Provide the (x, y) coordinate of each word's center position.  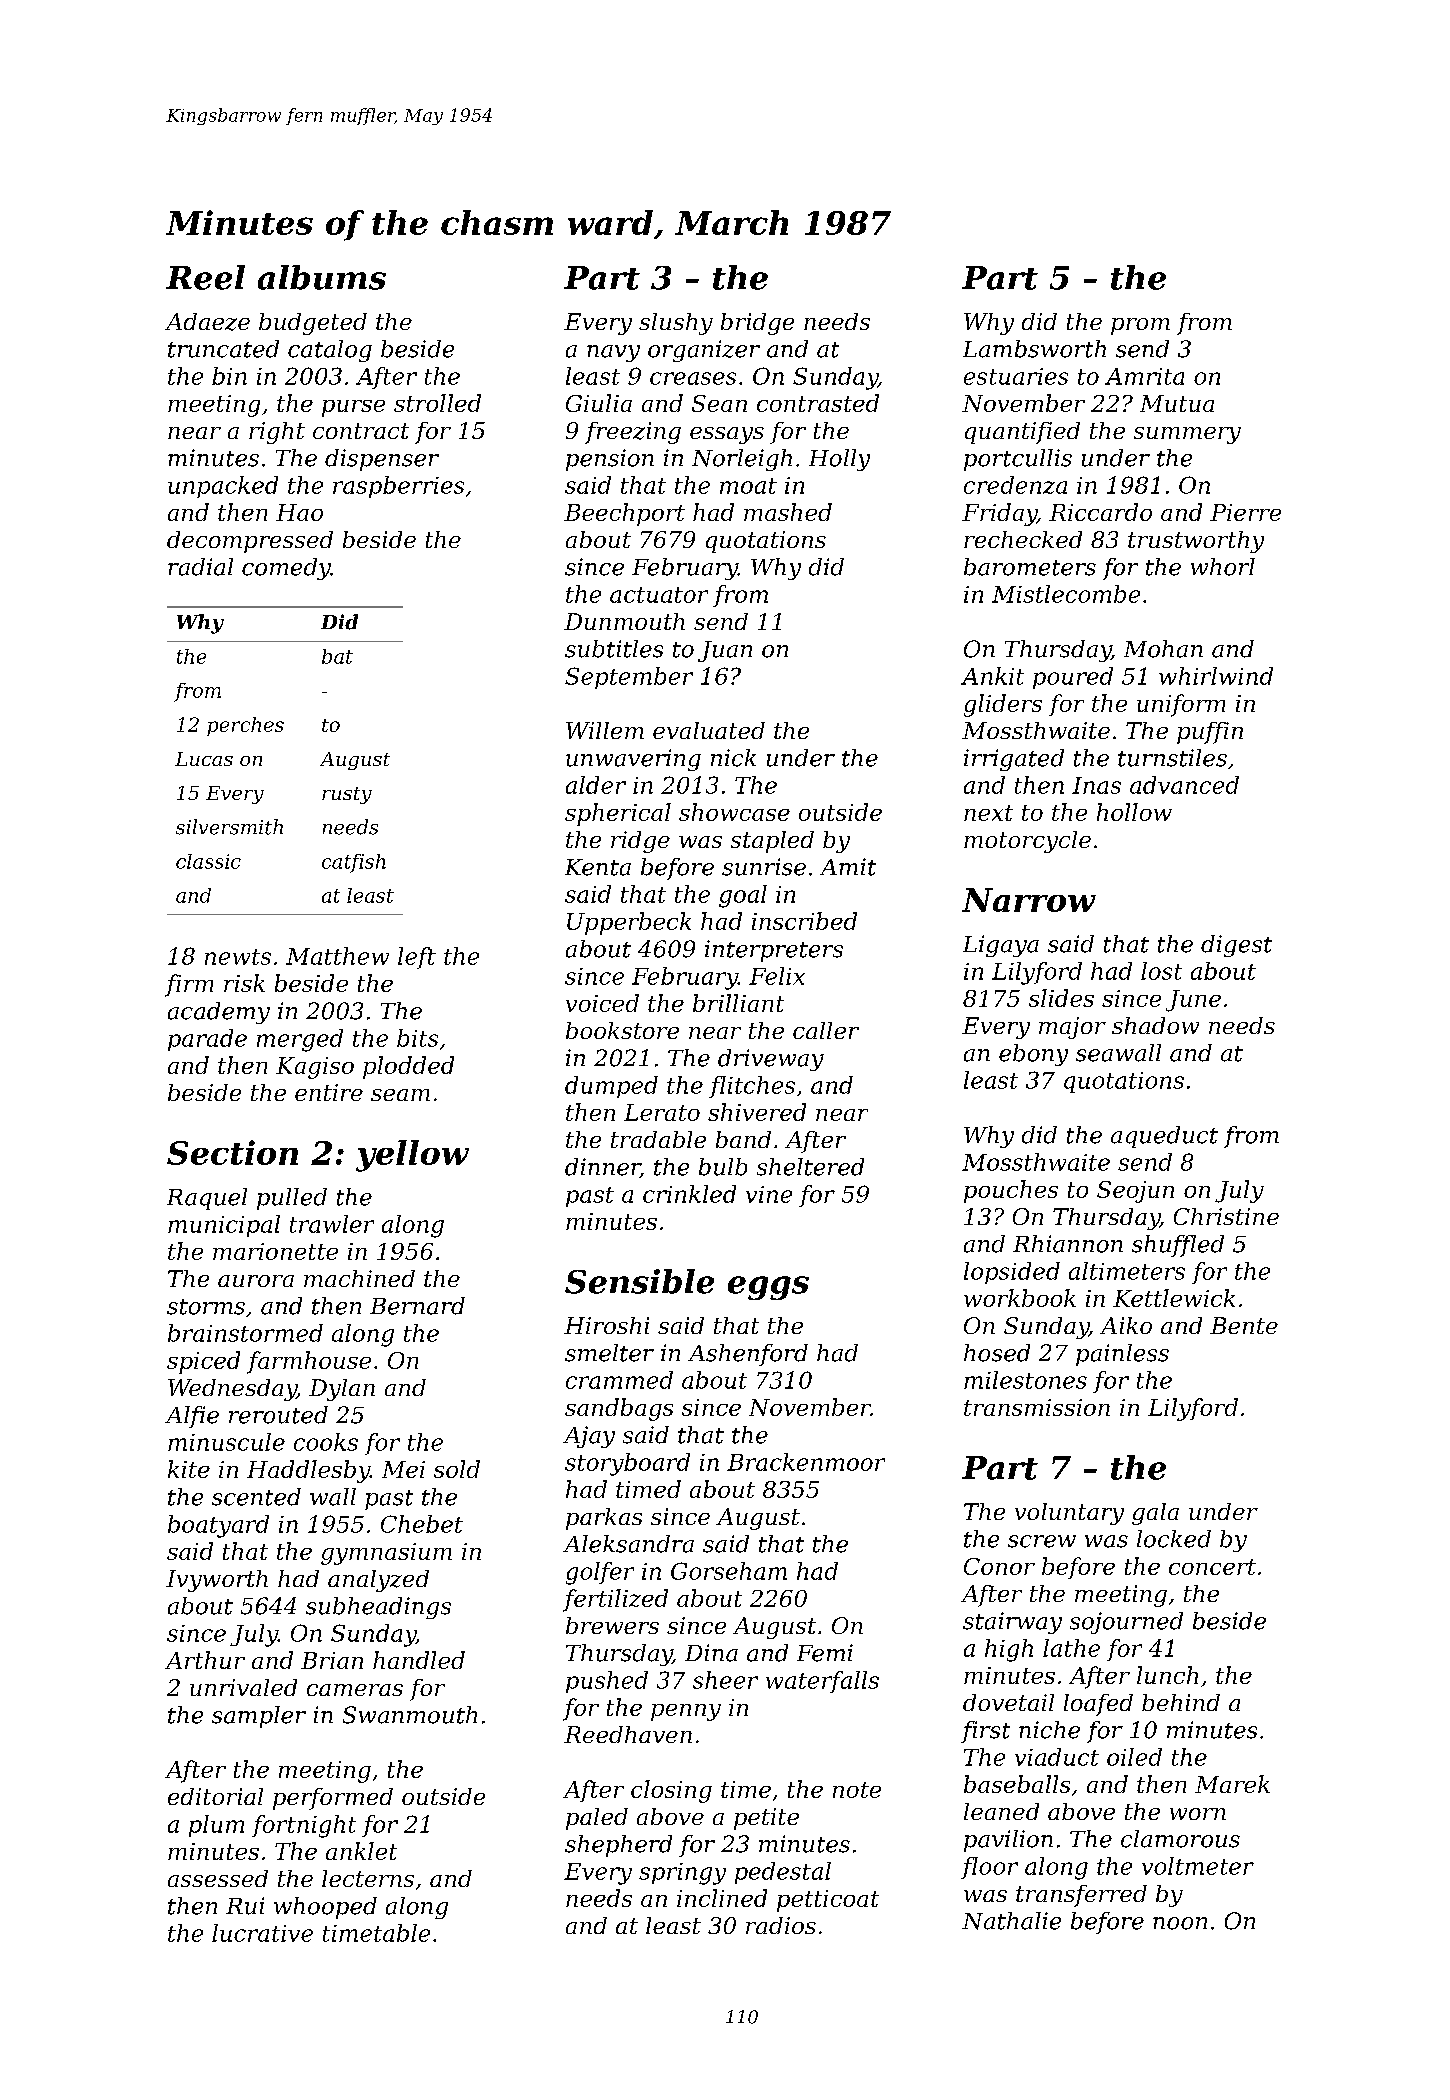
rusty (347, 795)
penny (686, 1712)
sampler (259, 1717)
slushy (676, 324)
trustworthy (1196, 542)
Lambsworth (1034, 349)
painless (1122, 1355)
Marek (1232, 1784)
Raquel (207, 1199)
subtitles (614, 649)
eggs (768, 1288)
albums (322, 277)
